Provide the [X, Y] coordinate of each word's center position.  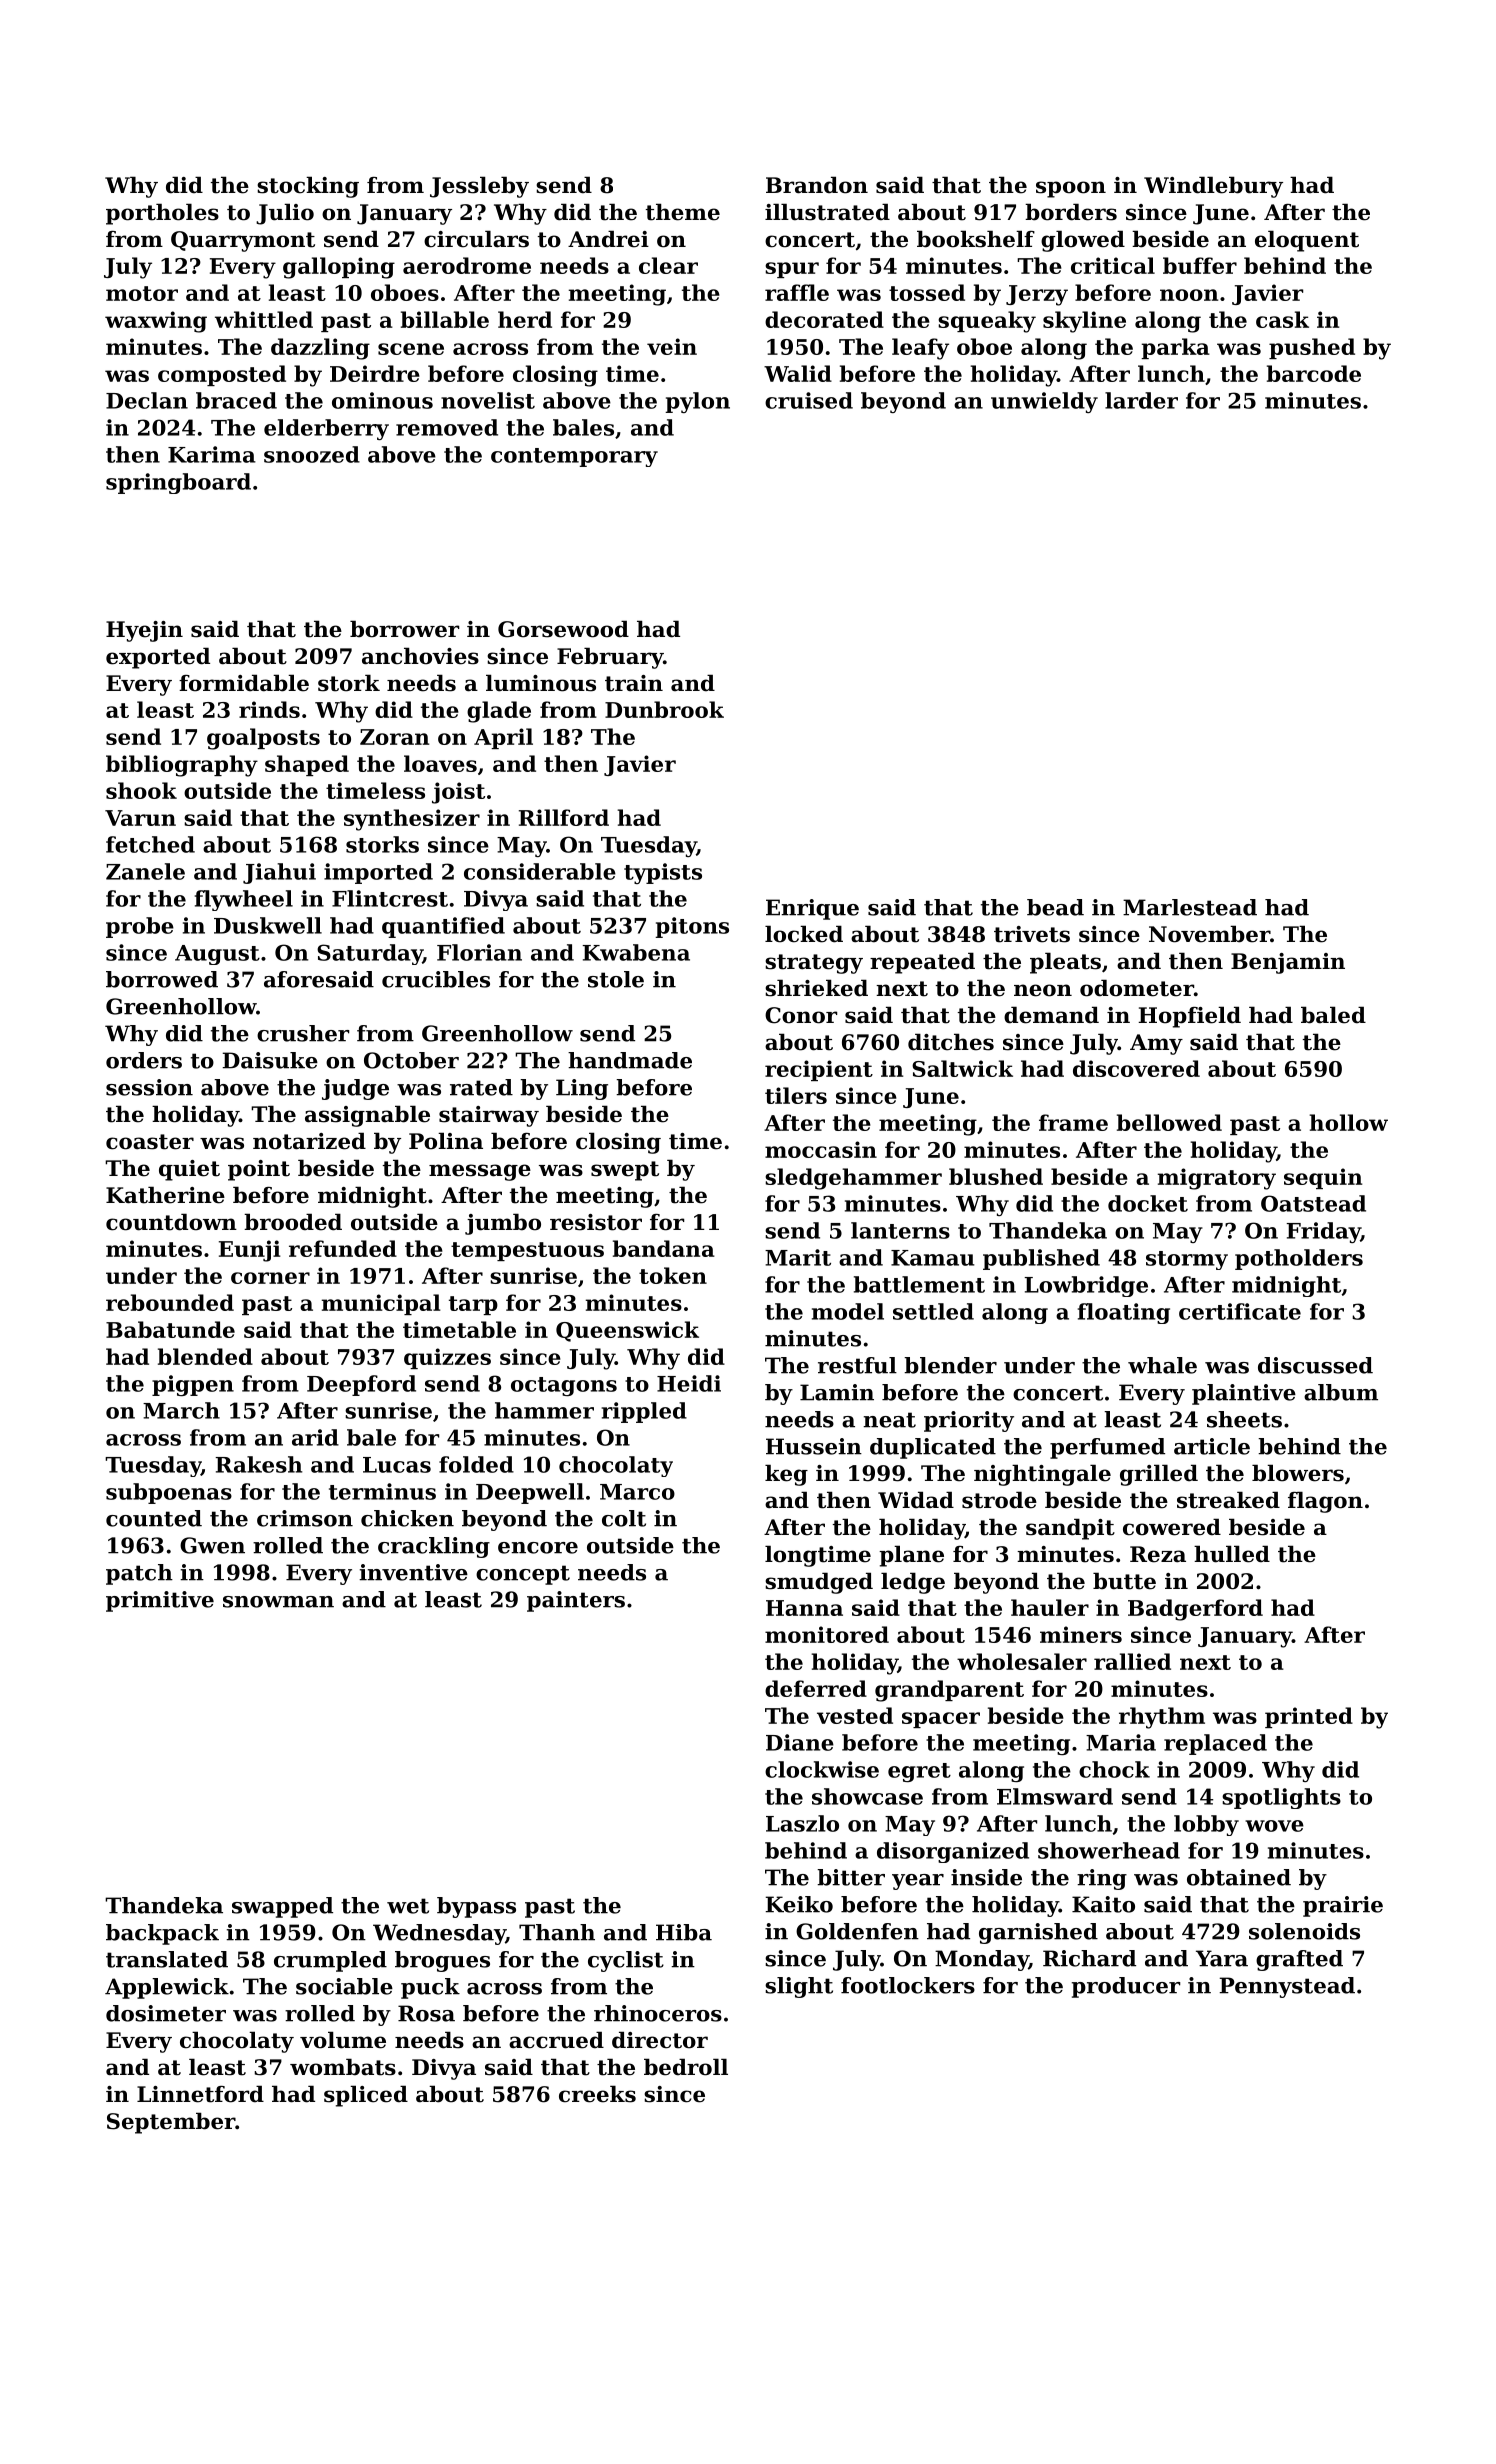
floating [1124, 1313]
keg [786, 1475]
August [217, 955]
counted [154, 1518]
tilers [796, 1095]
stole [616, 979]
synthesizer [412, 820]
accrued [556, 2040]
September [171, 2123]
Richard [1089, 1958]
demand [1051, 1015]
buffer [1200, 265]
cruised [809, 400]
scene [411, 349]
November [1209, 934]
